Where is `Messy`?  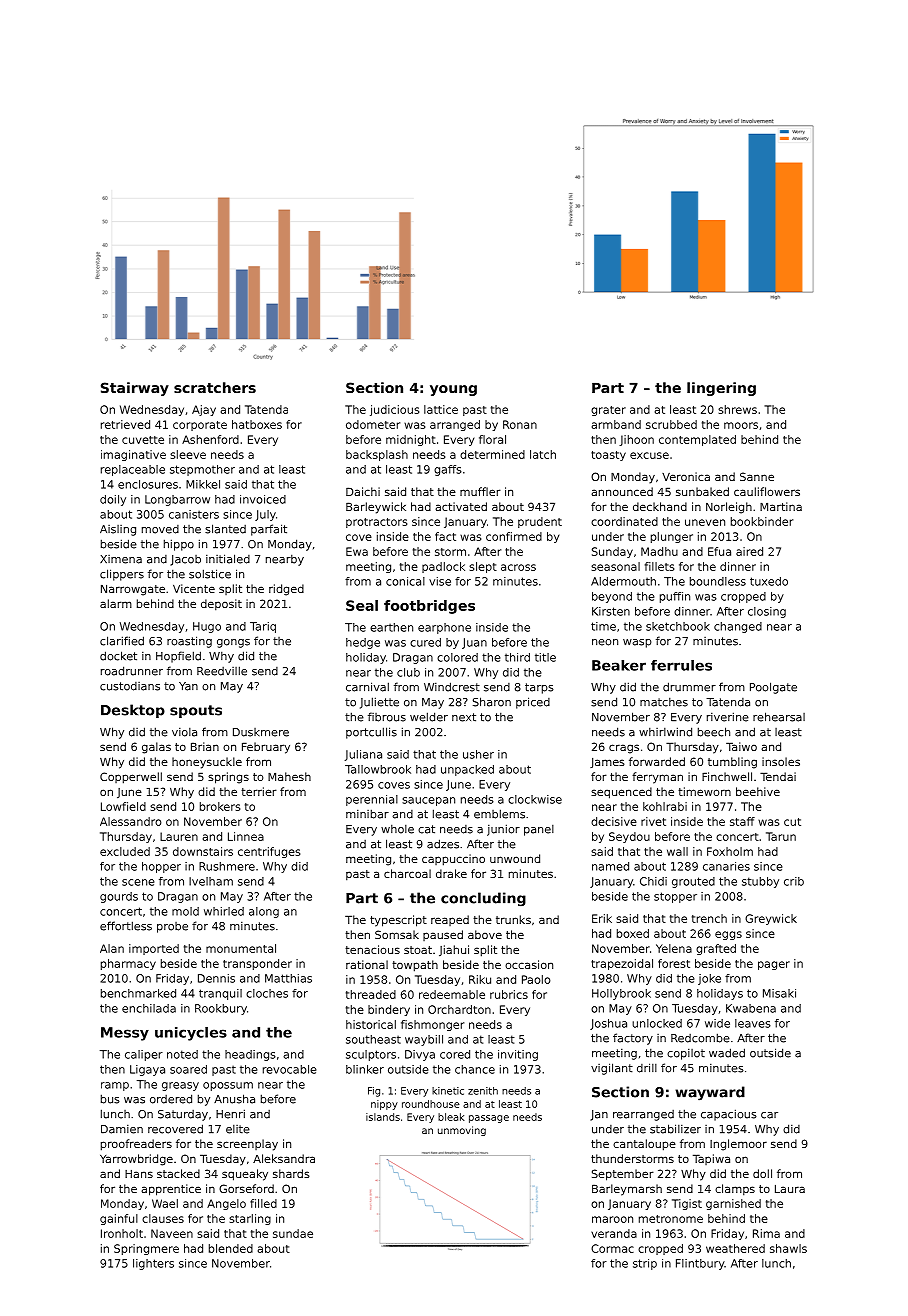 Messy is located at coordinates (125, 1034).
